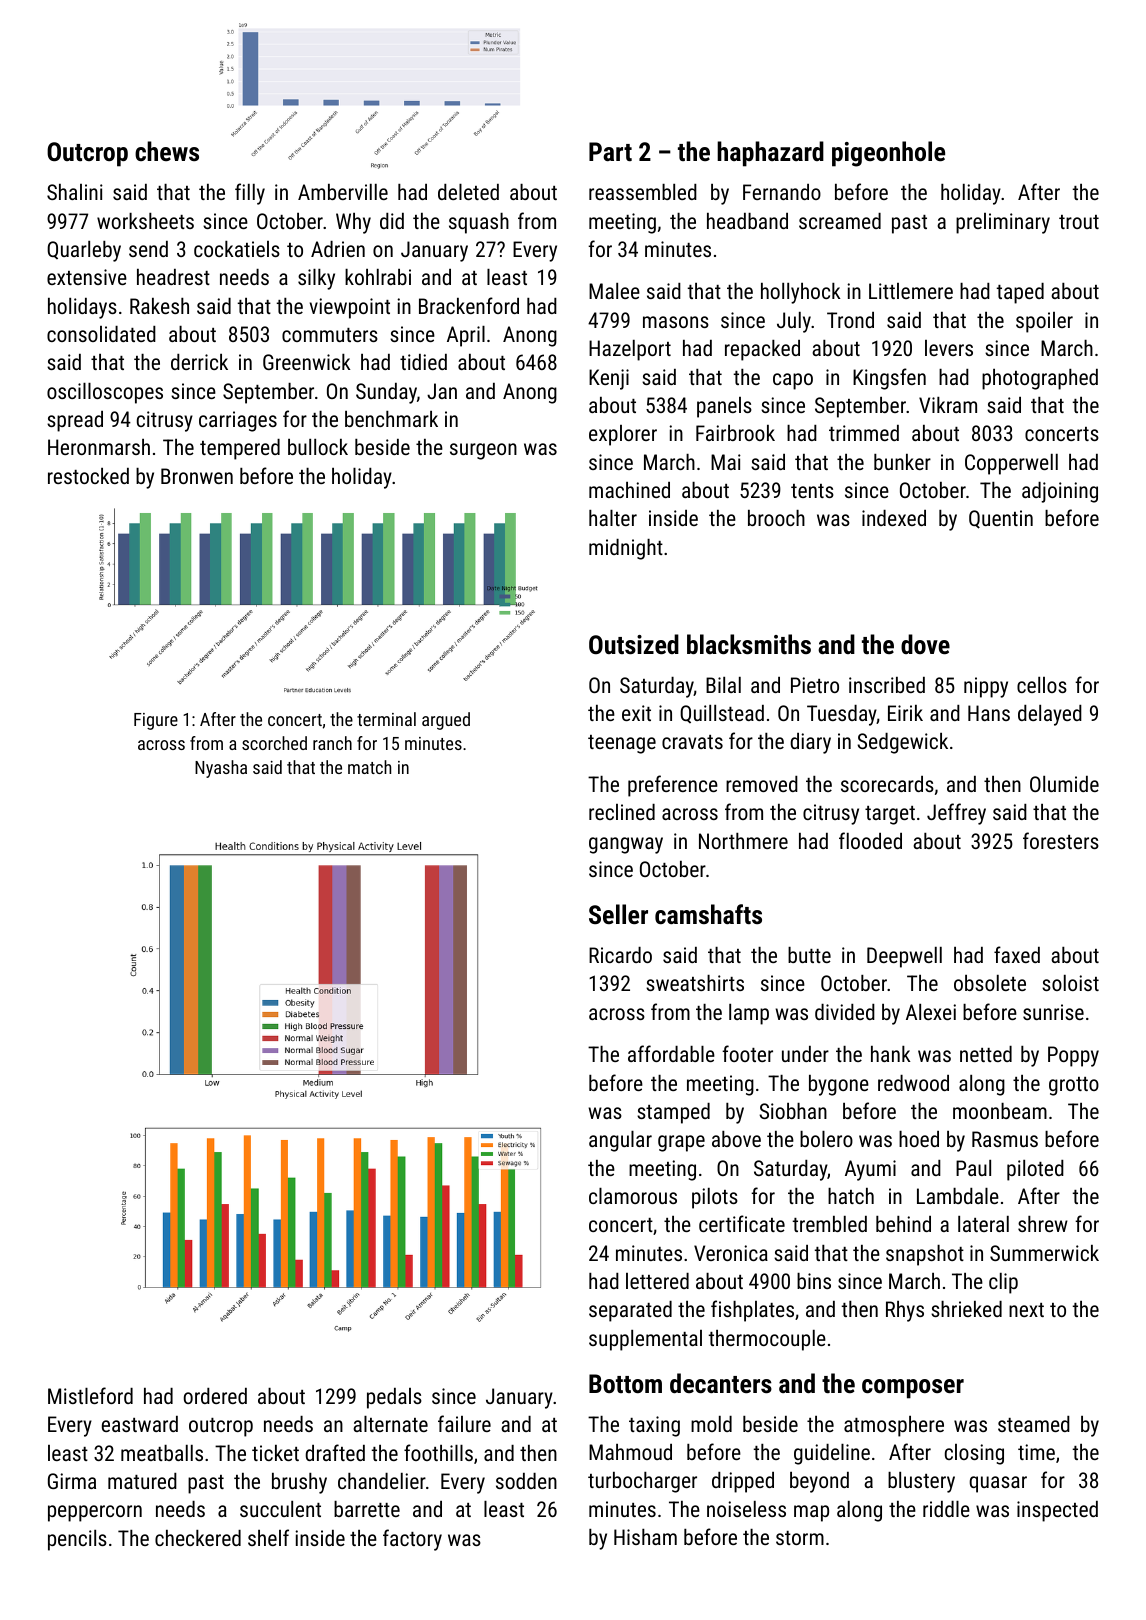 The image size is (1146, 1620). I want to click on drafted, so click(335, 1452).
